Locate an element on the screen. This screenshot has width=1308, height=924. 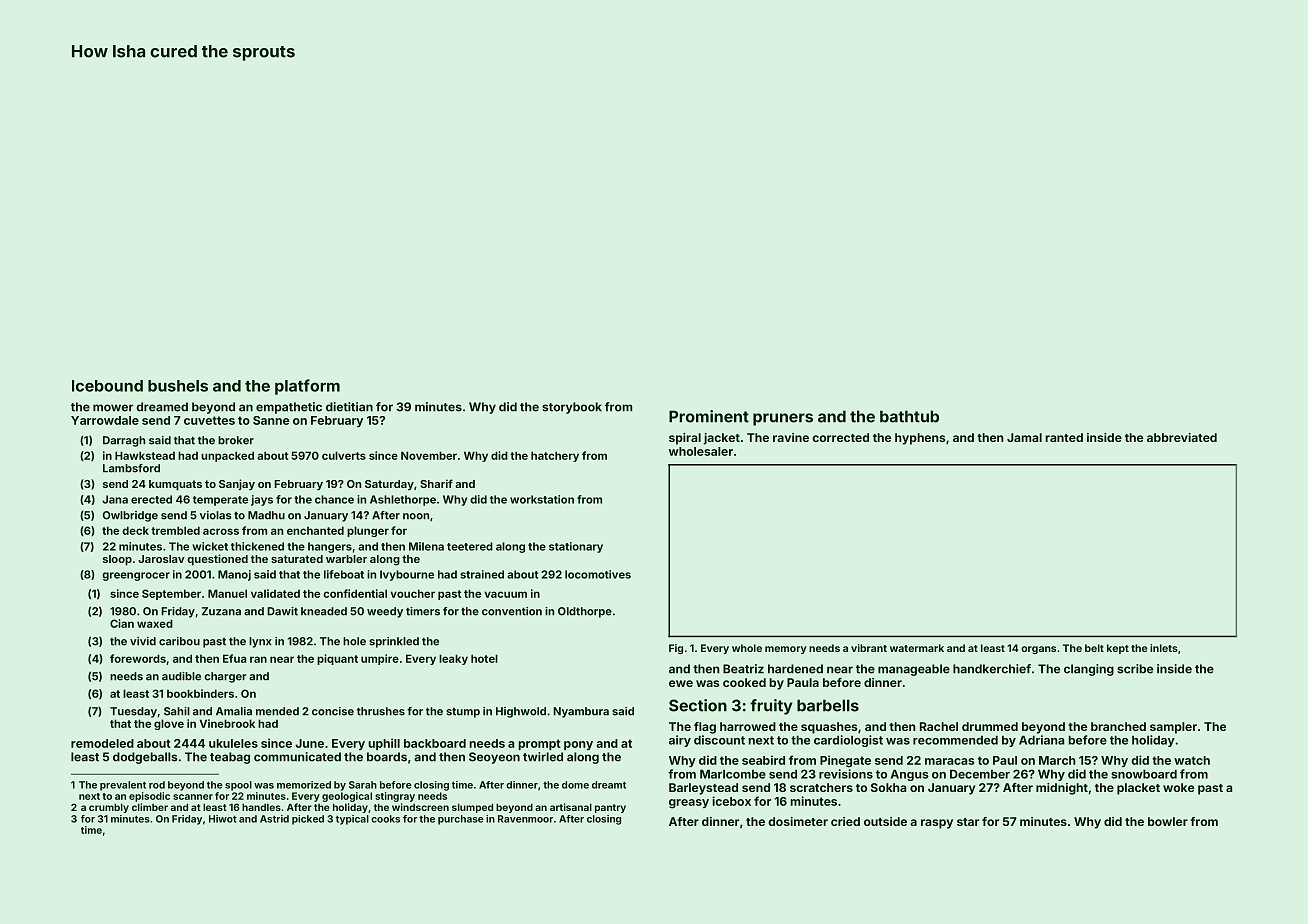
stationary is located at coordinates (576, 547).
